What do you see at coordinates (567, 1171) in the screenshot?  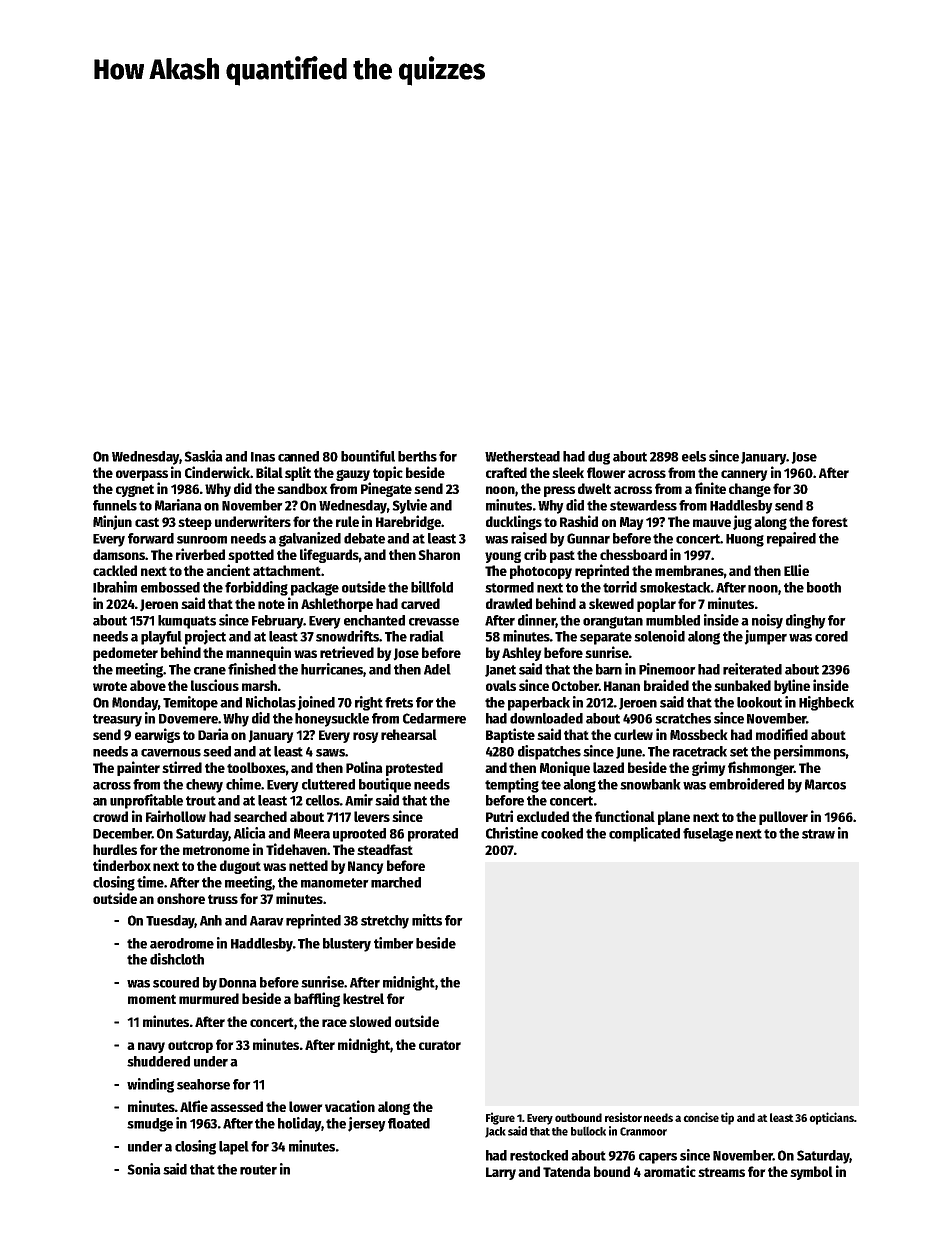 I see `Tatenda` at bounding box center [567, 1171].
